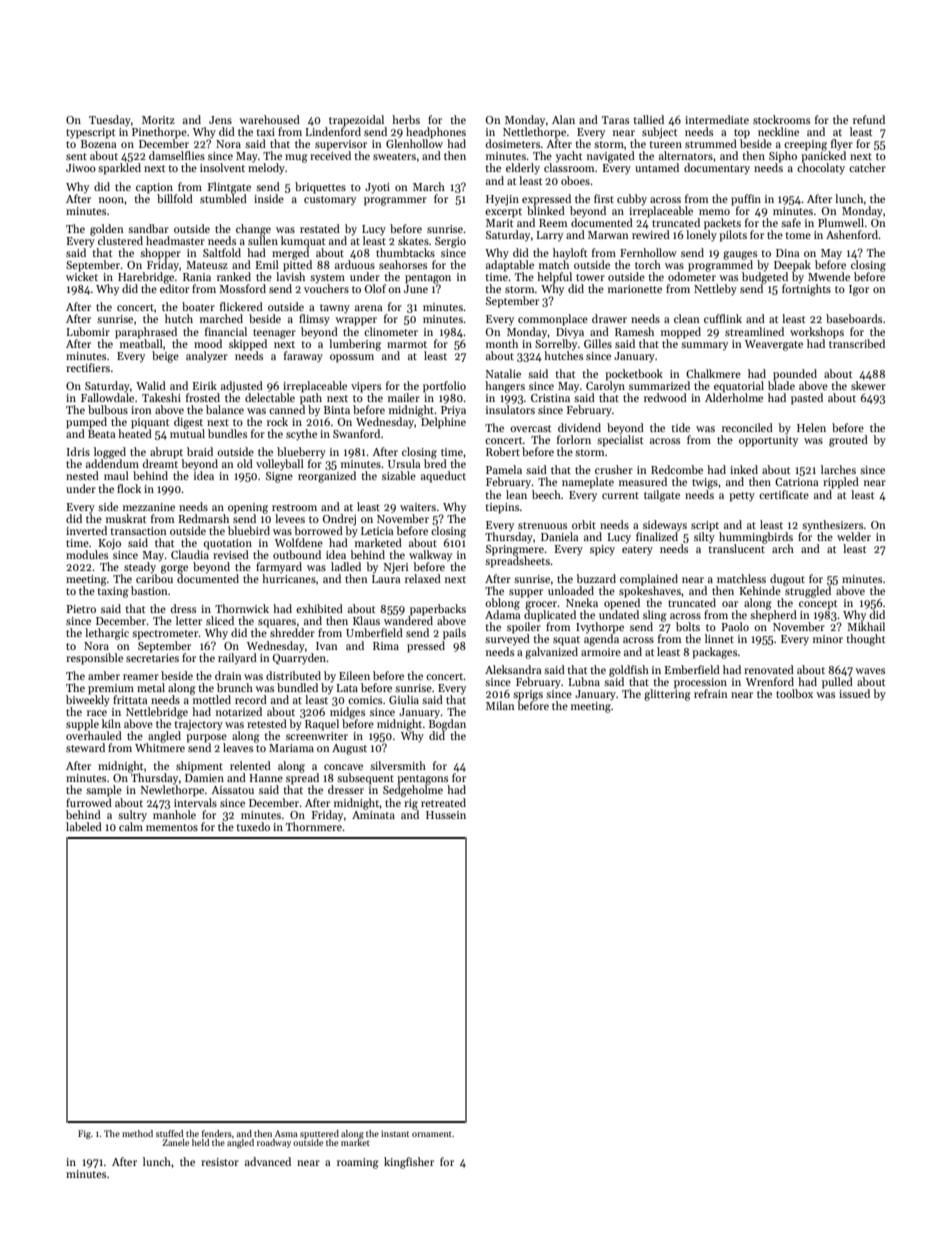  I want to click on welder, so click(854, 536).
